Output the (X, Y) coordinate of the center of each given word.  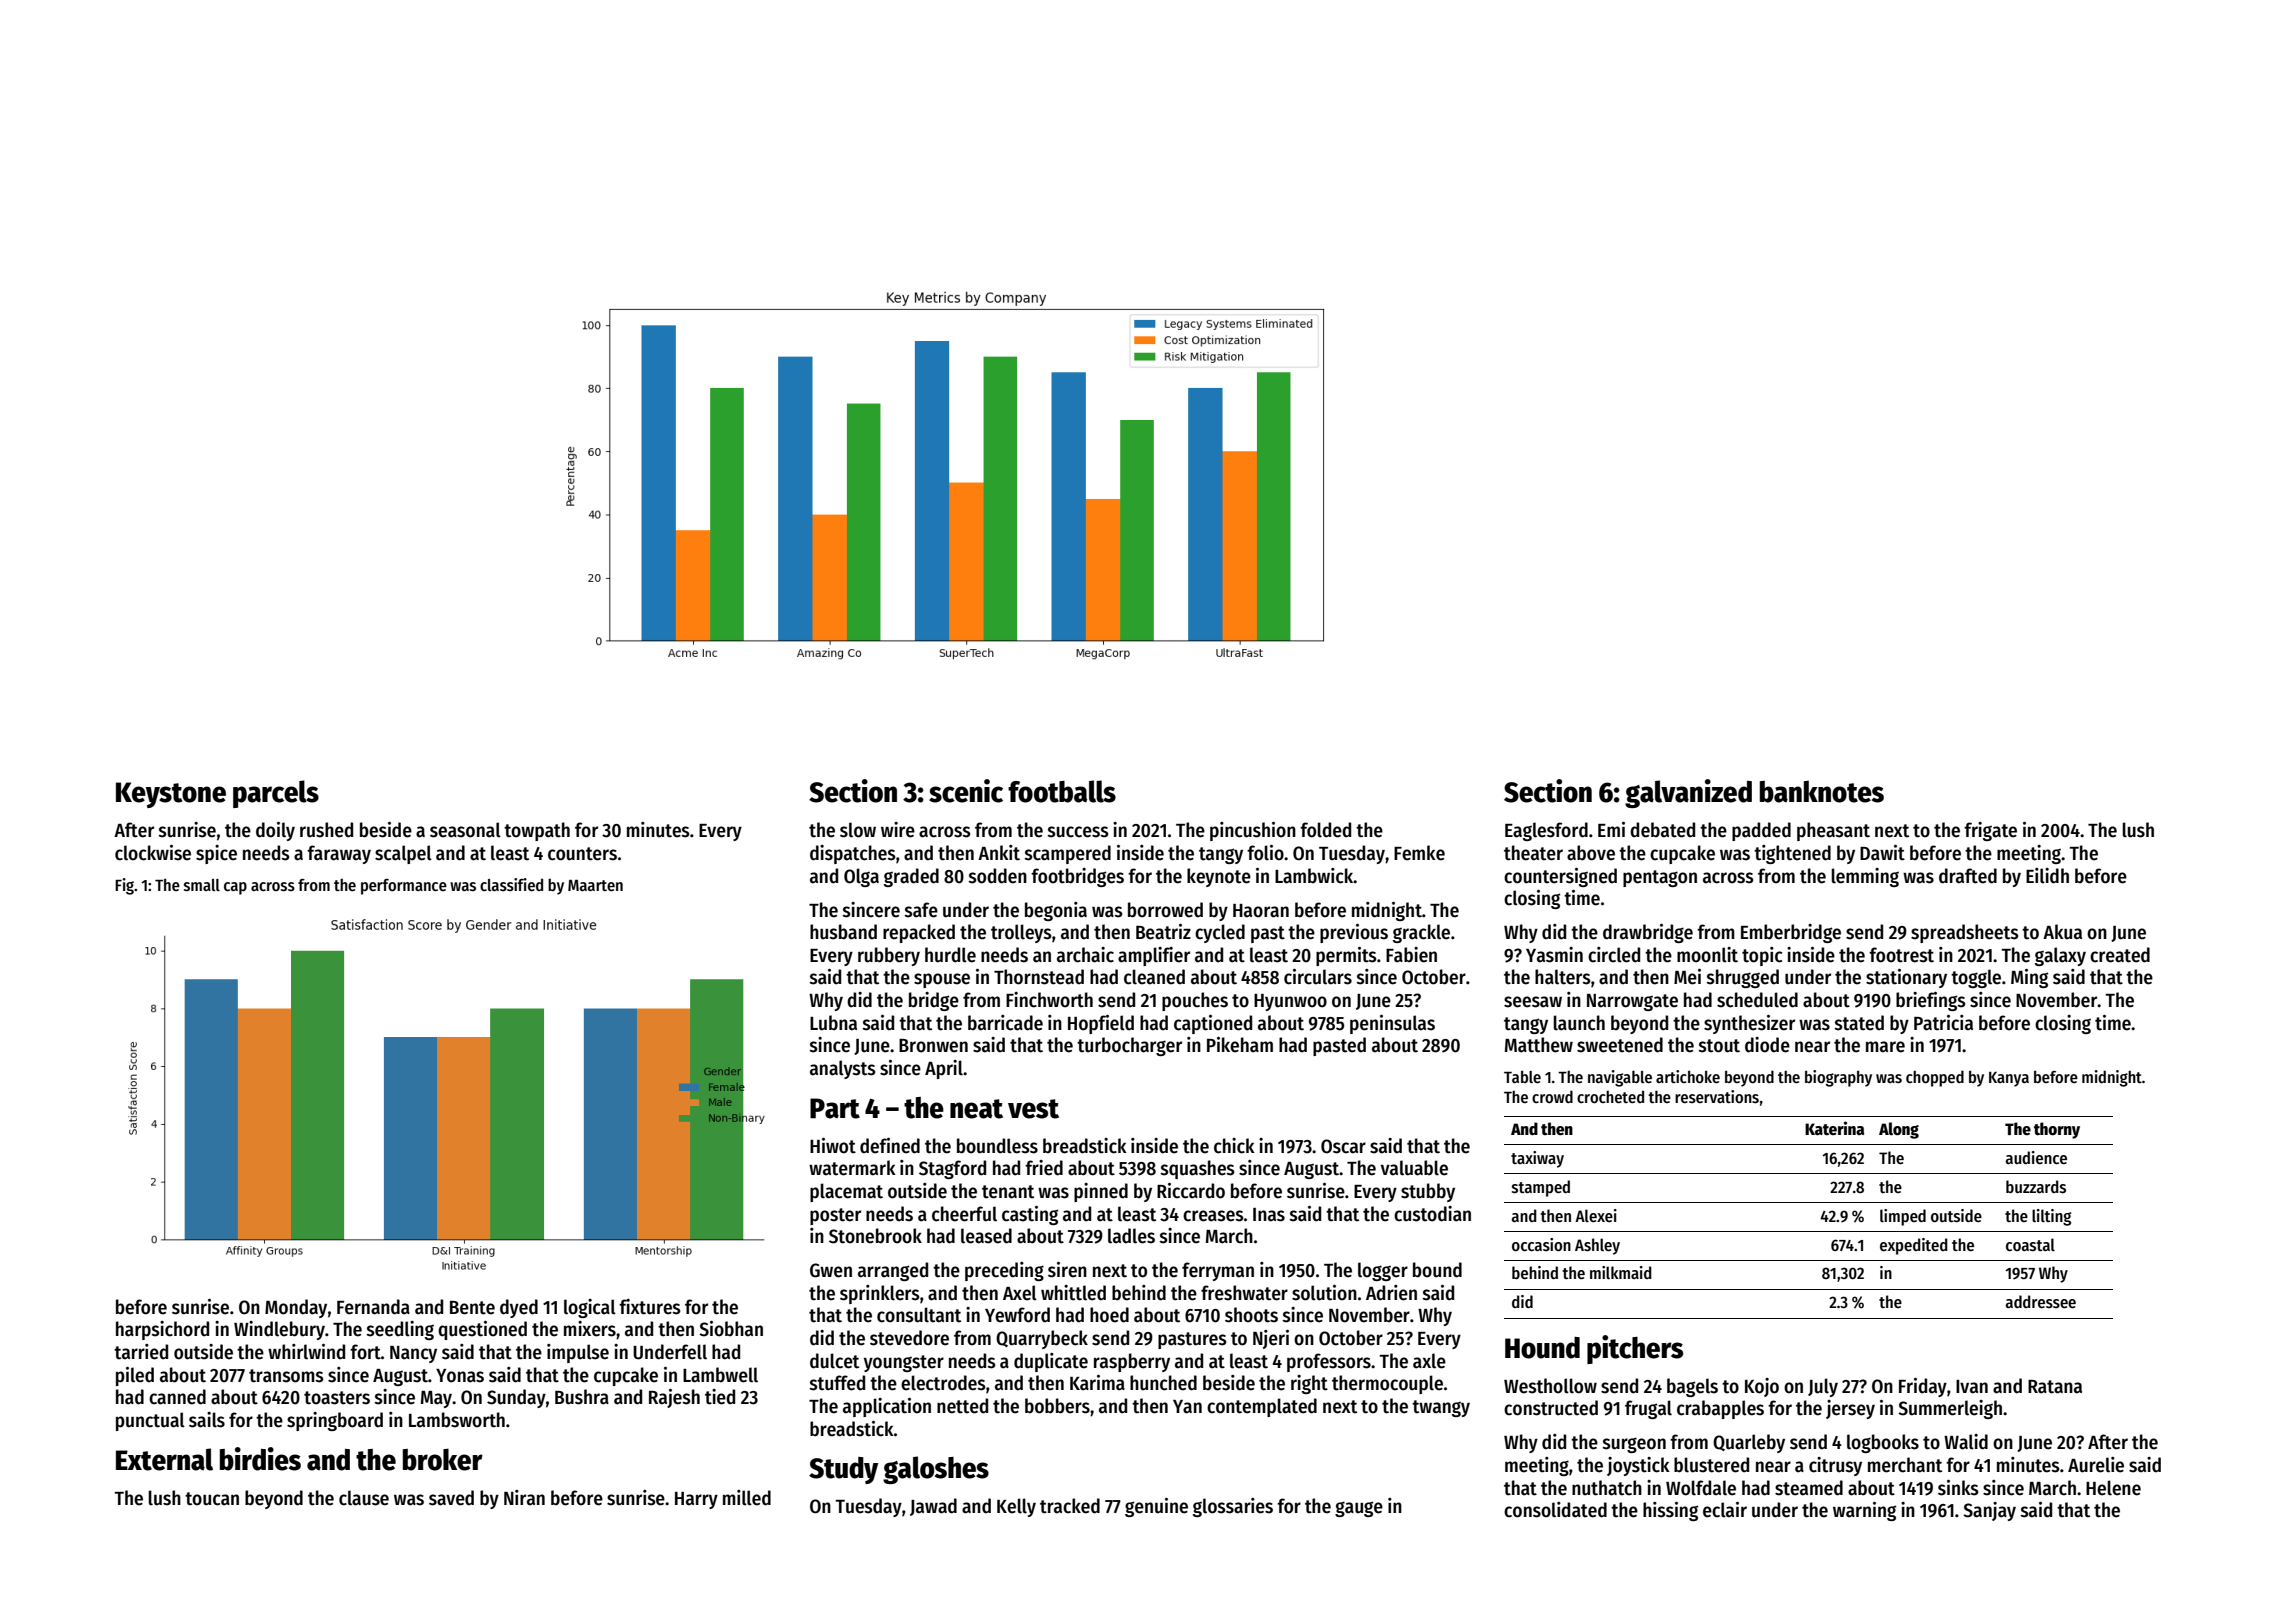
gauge (1359, 1509)
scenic (966, 791)
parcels (276, 794)
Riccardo (1191, 1191)
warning (1864, 1511)
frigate (1990, 831)
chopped (1935, 1078)
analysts (842, 1069)
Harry (696, 1500)
